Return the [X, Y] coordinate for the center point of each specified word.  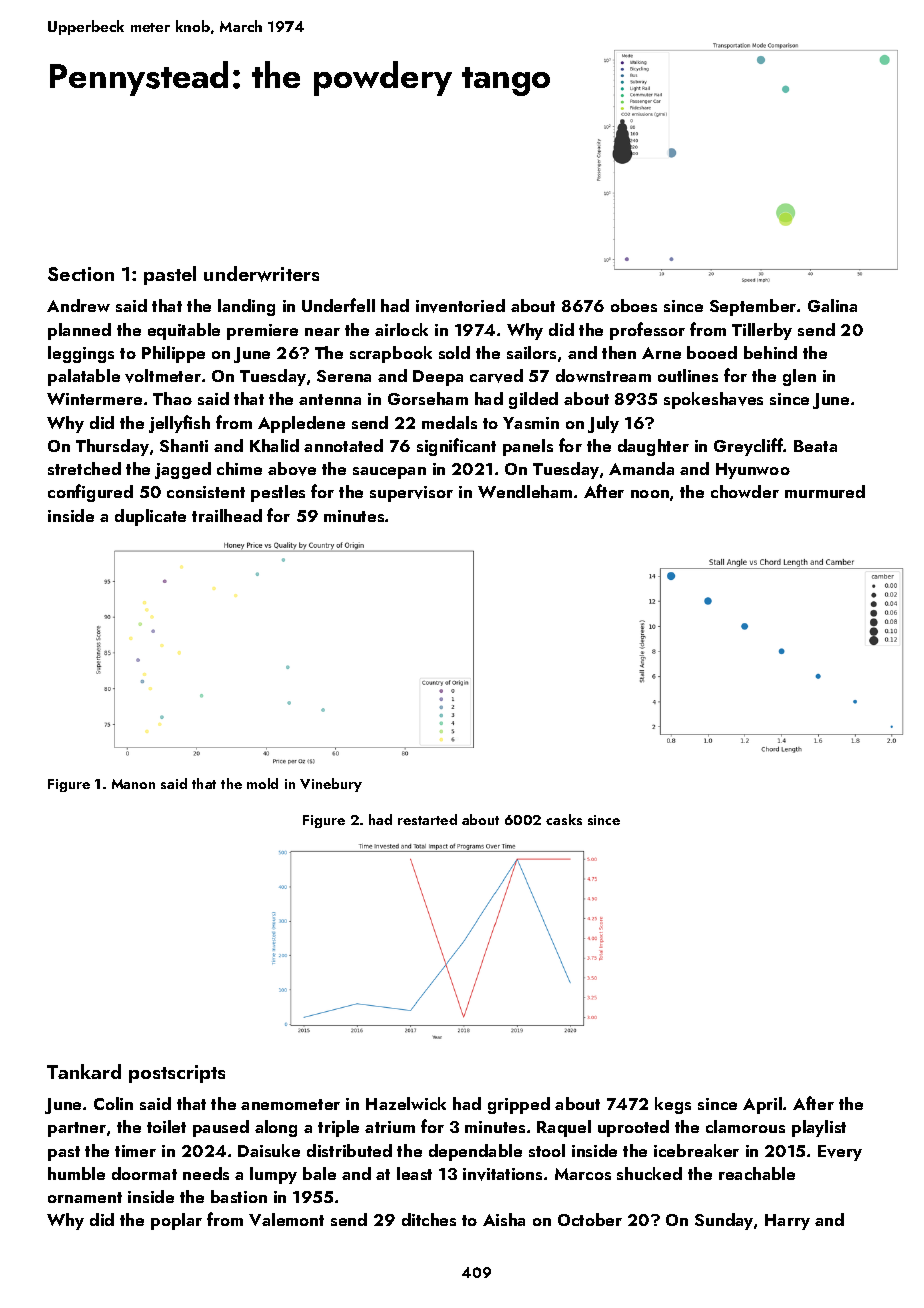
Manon [133, 784]
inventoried [460, 306]
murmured [825, 491]
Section [81, 274]
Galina [832, 305]
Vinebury [331, 785]
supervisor [411, 494]
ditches [429, 1219]
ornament [85, 1197]
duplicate [150, 517]
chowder [745, 491]
